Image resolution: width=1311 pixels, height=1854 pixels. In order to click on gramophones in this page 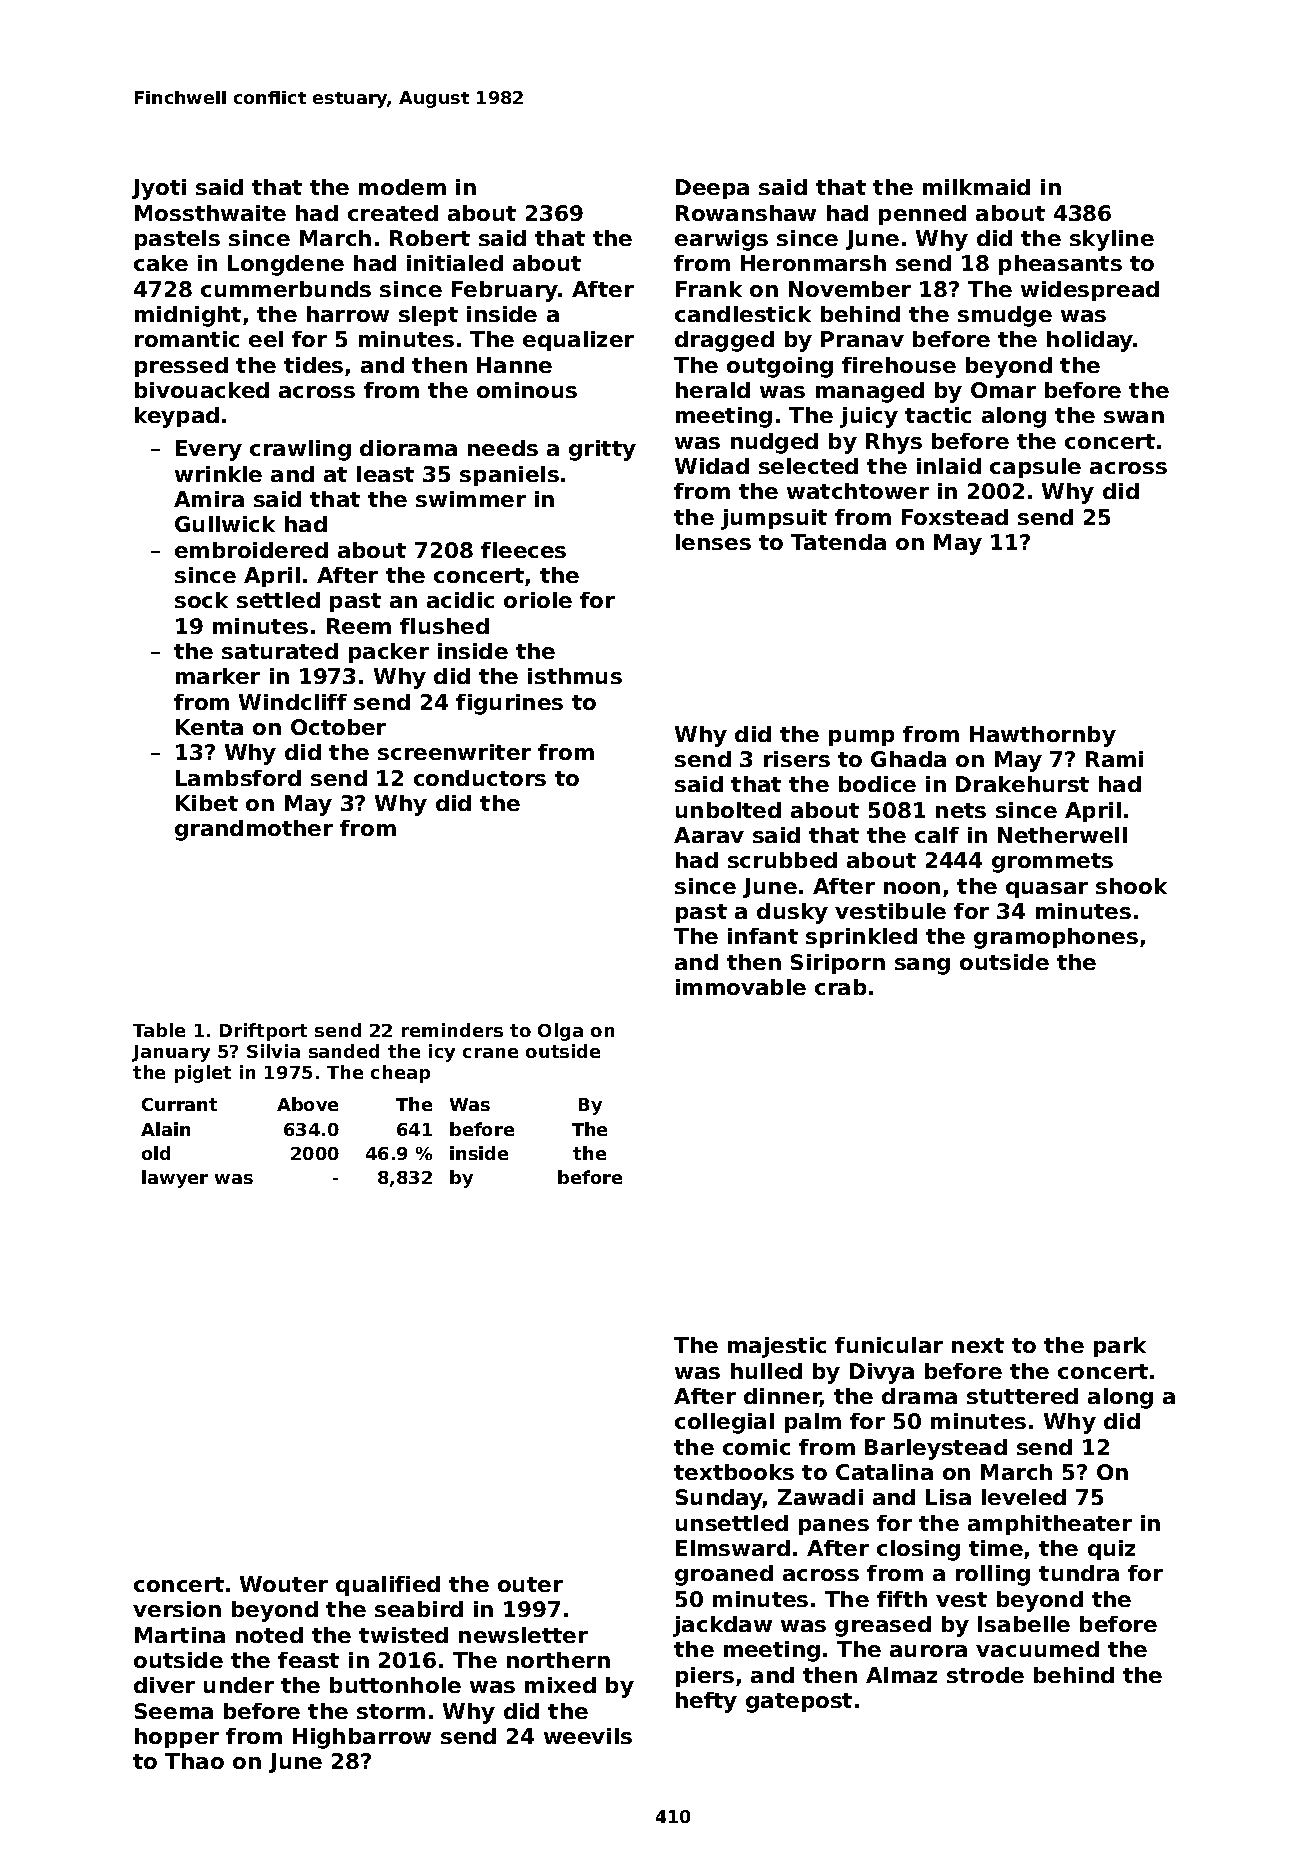, I will do `click(1056, 938)`.
